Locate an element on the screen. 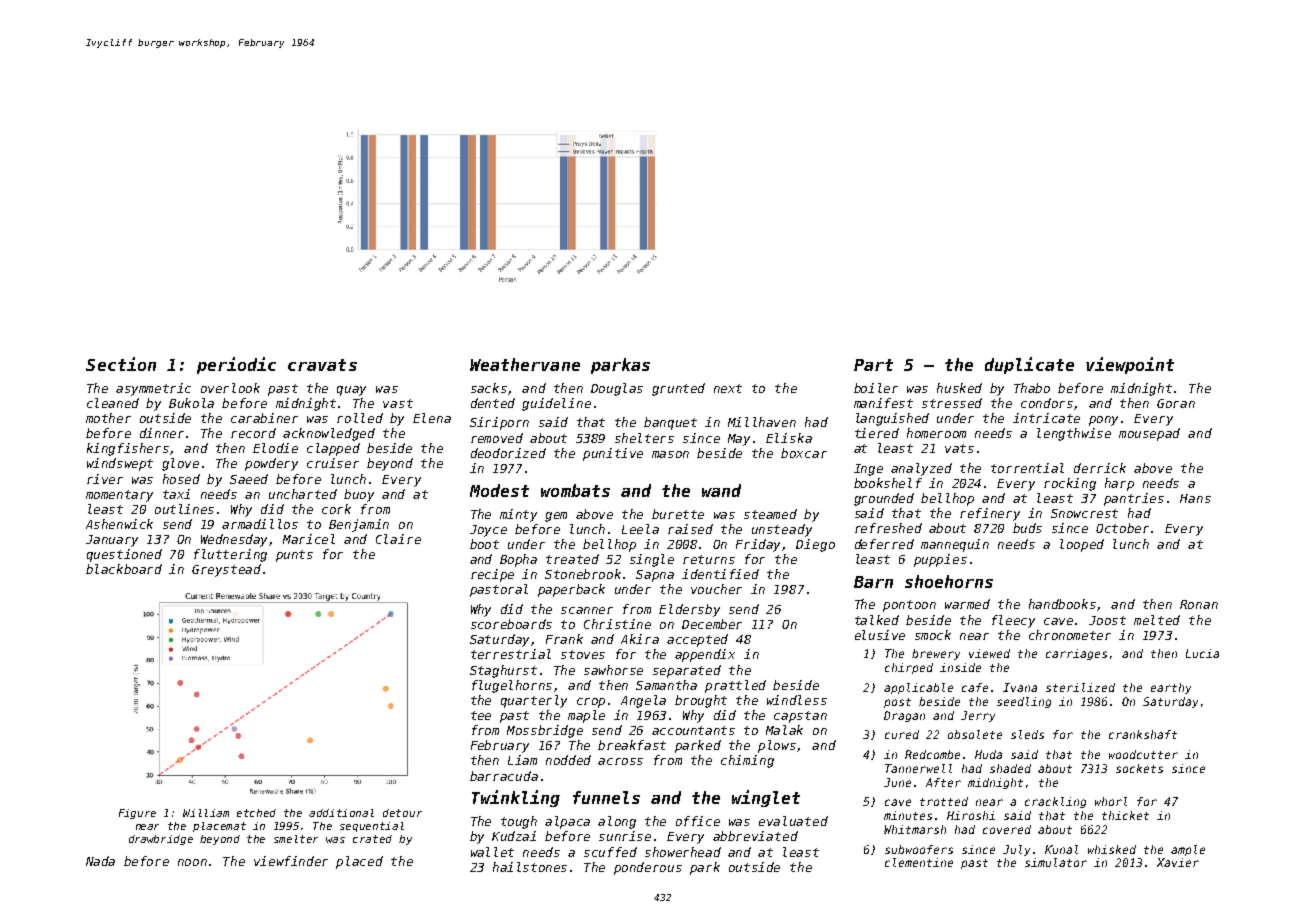 This screenshot has width=1308, height=924. tee is located at coordinates (481, 715).
